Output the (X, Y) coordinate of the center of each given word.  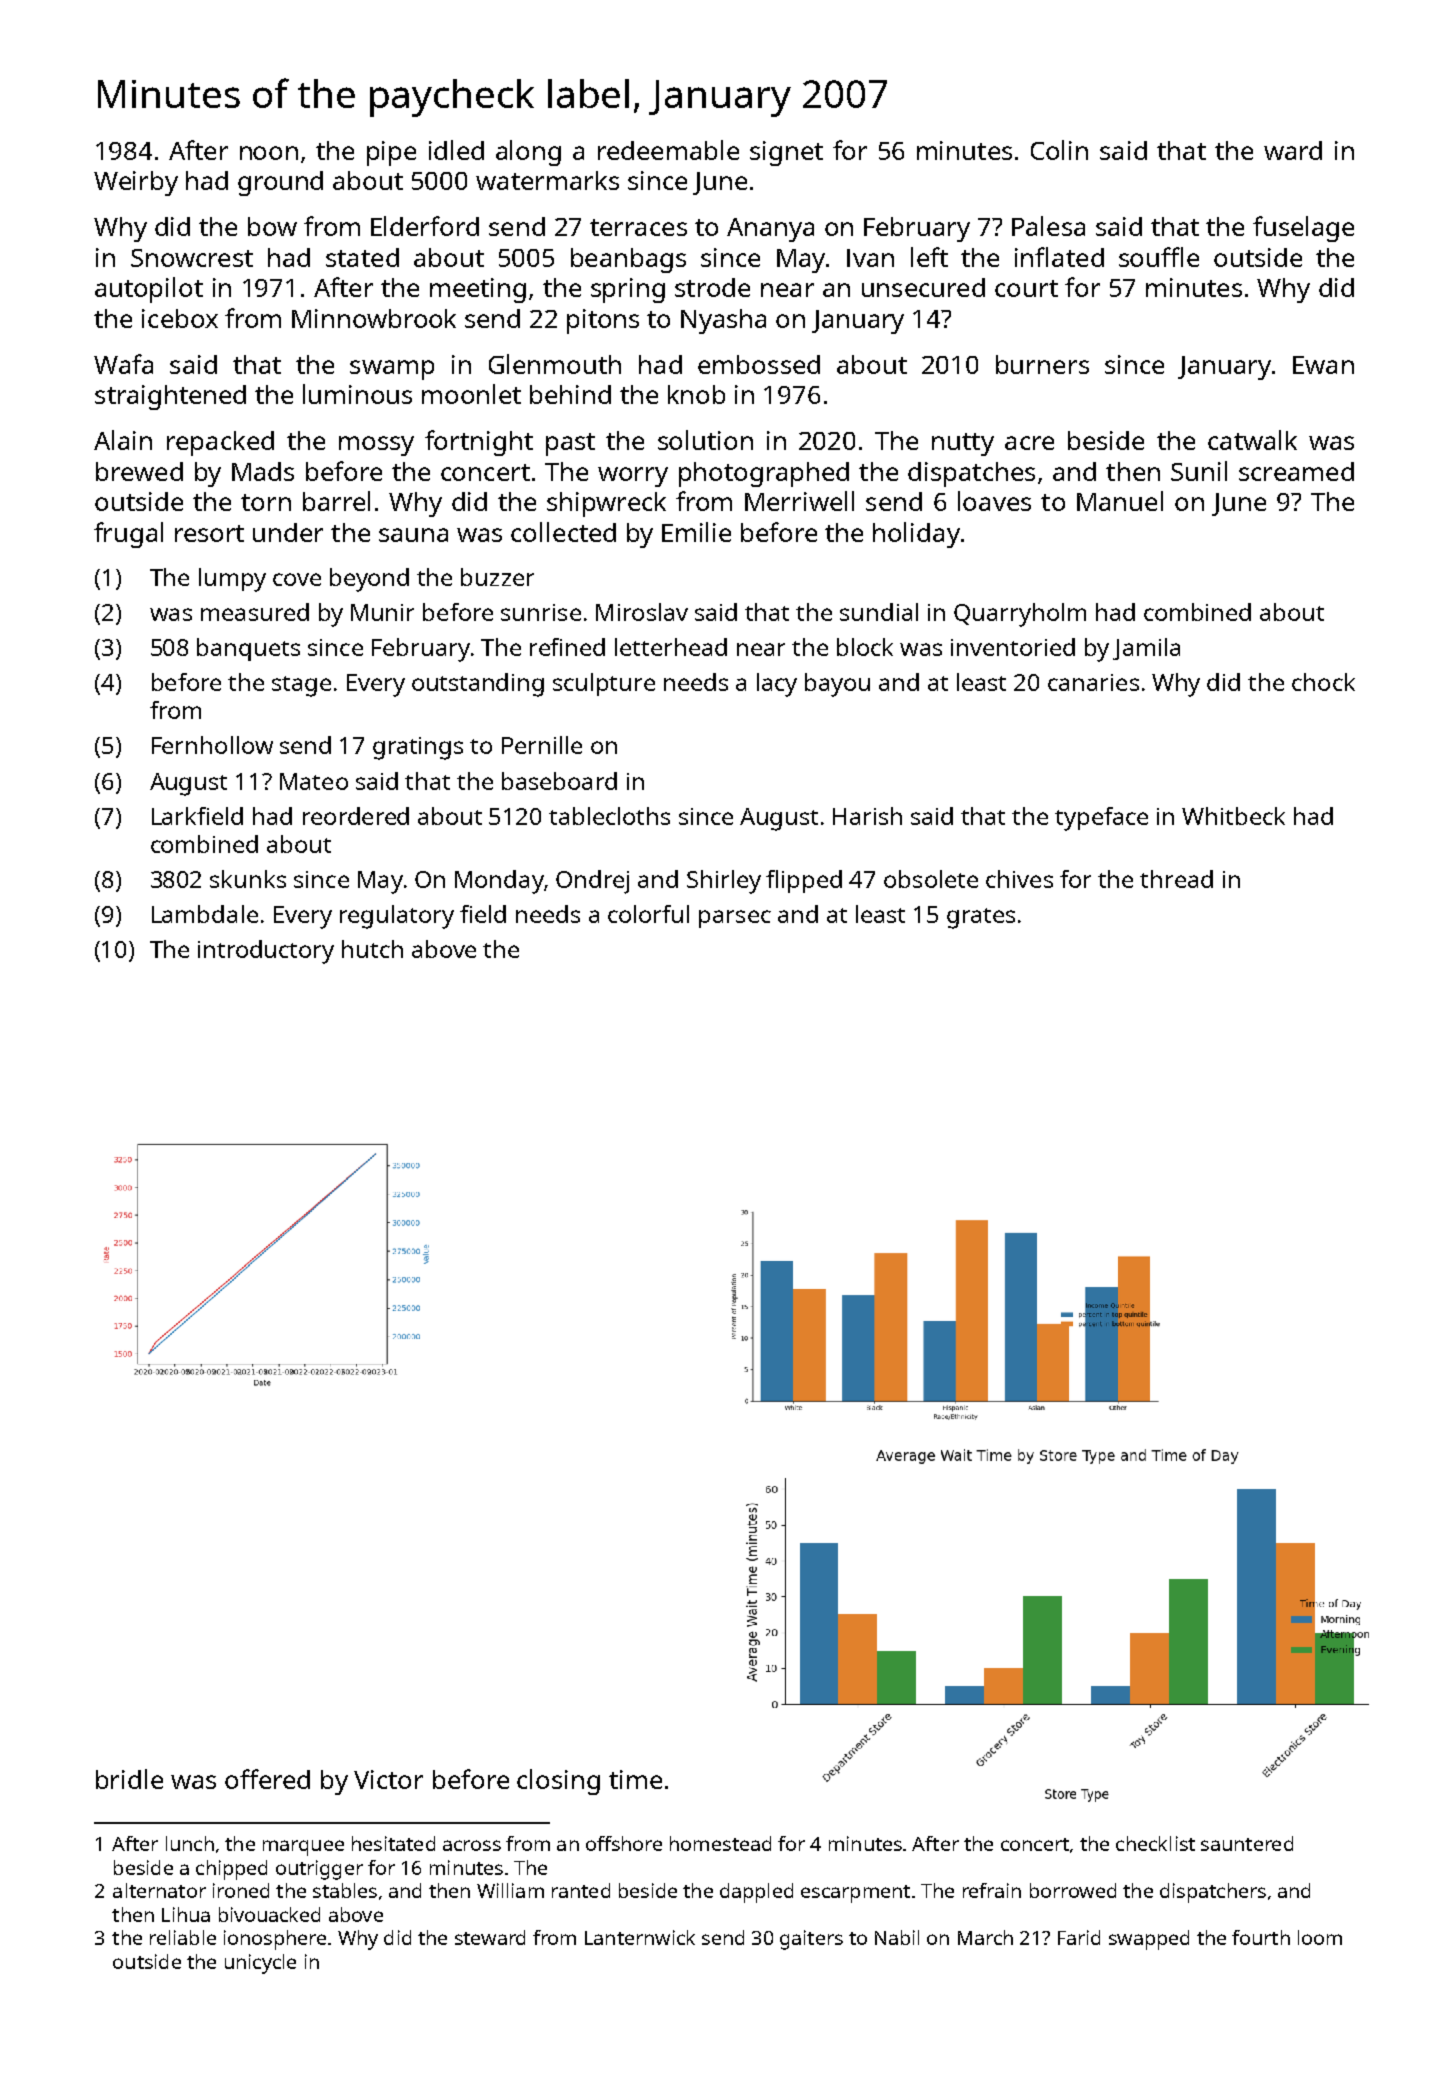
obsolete (931, 879)
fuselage (1303, 229)
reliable (183, 1937)
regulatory (397, 917)
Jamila (1146, 649)
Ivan (870, 258)
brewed (139, 471)
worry (633, 477)
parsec (735, 919)
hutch (372, 949)
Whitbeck (1233, 816)
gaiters (811, 1940)
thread (1176, 879)
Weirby (136, 183)
